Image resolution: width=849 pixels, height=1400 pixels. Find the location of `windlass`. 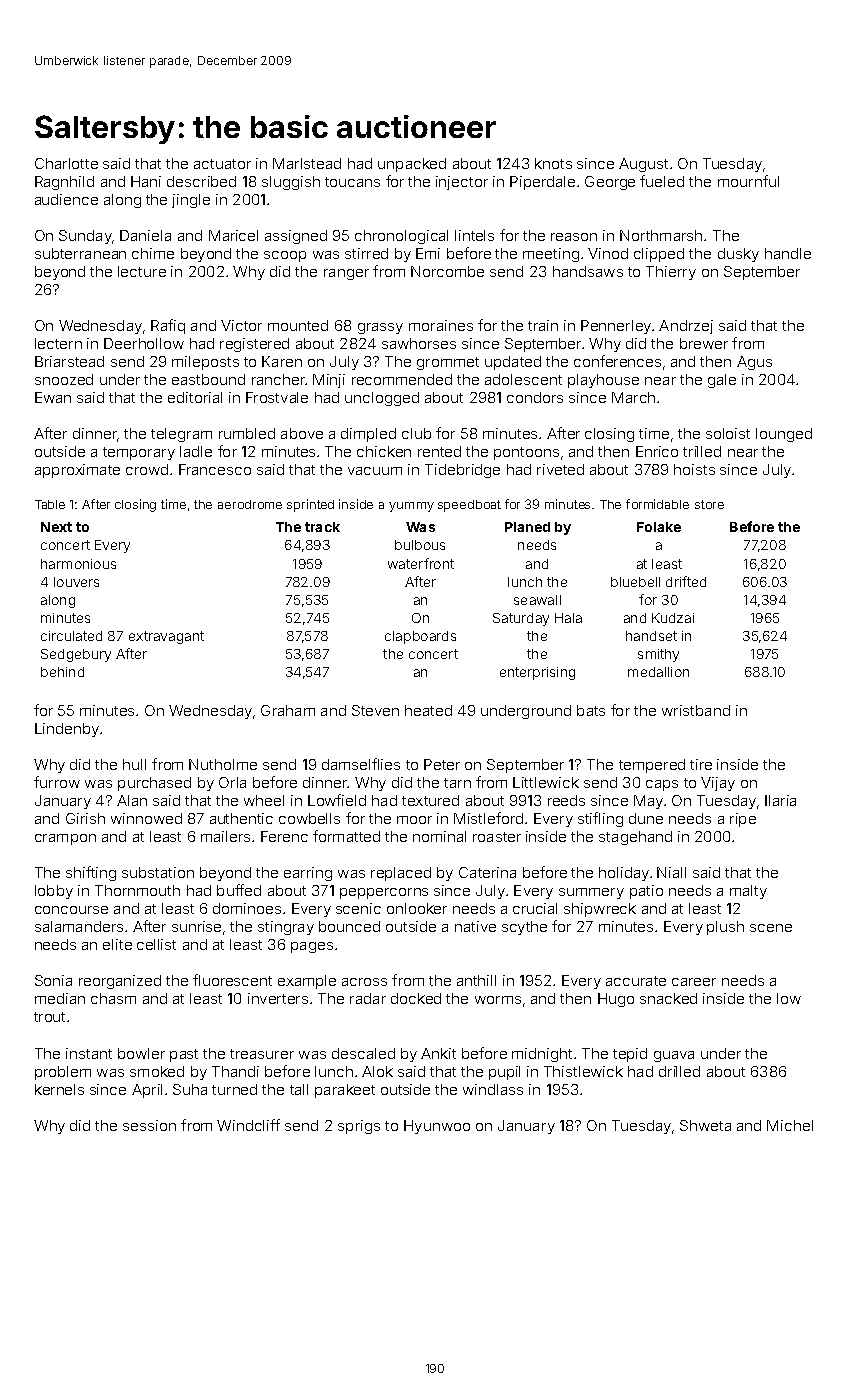

windlass is located at coordinates (493, 1089).
